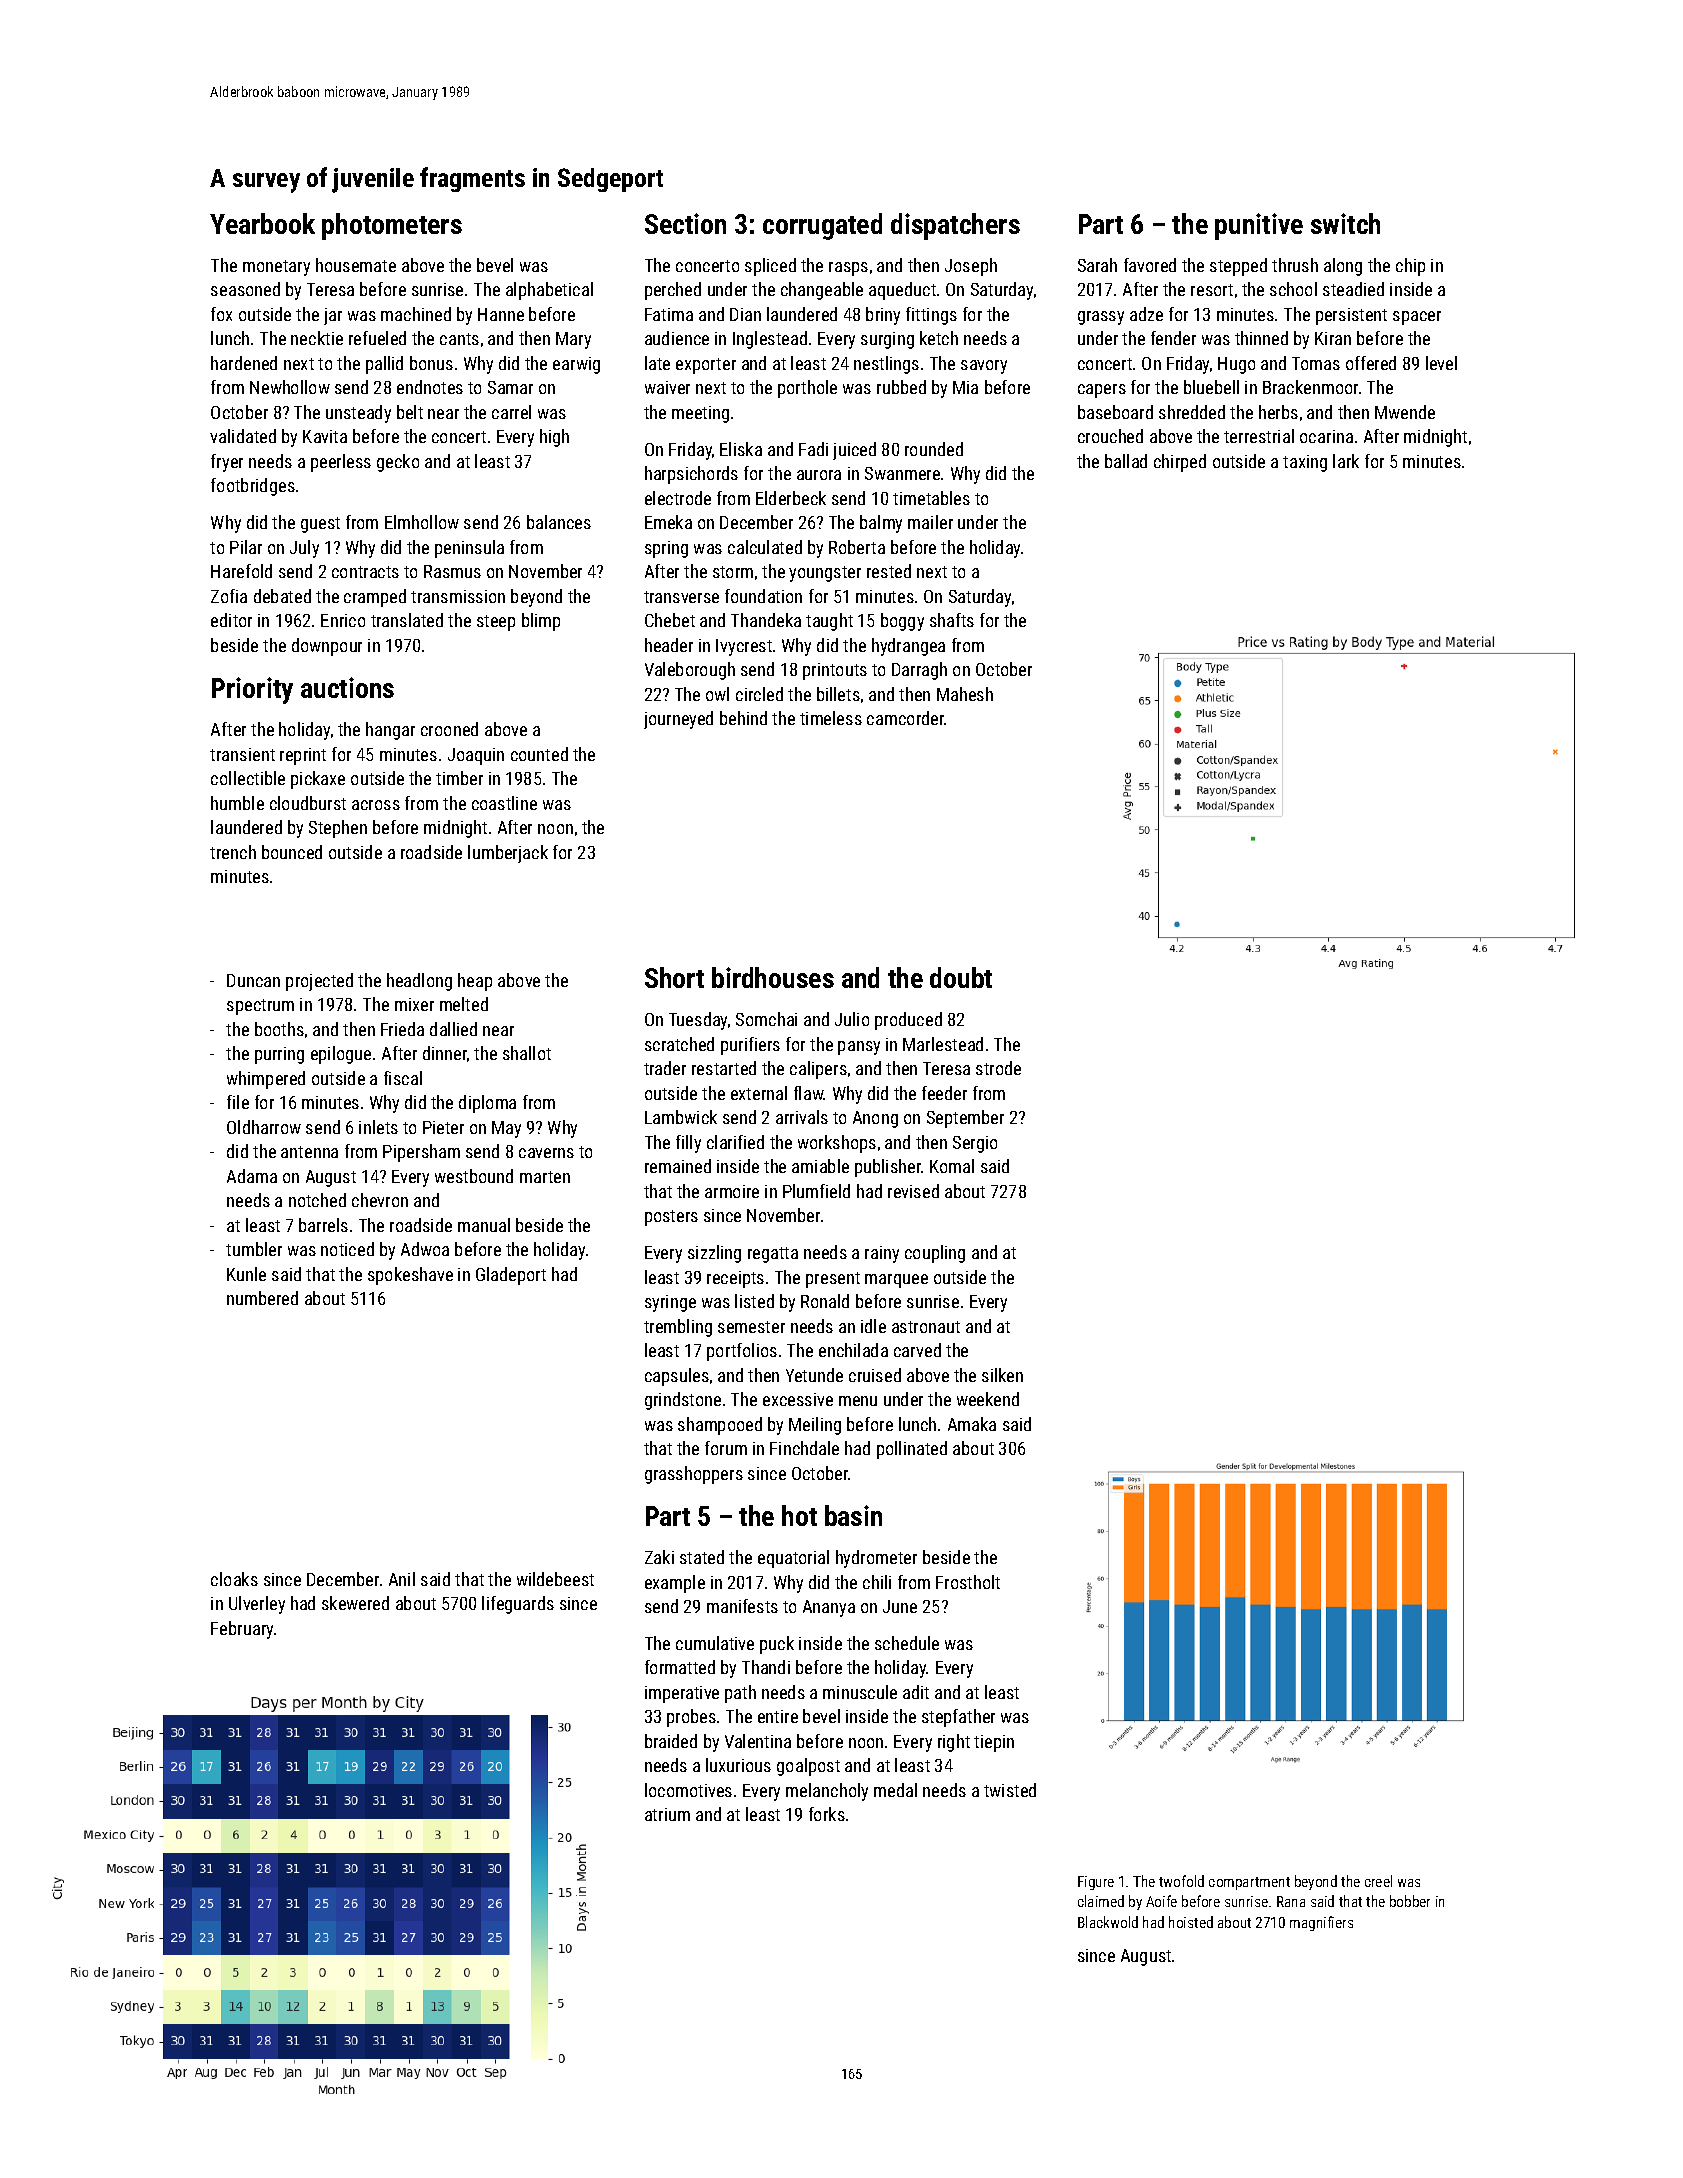  I want to click on skewered, so click(355, 1603).
